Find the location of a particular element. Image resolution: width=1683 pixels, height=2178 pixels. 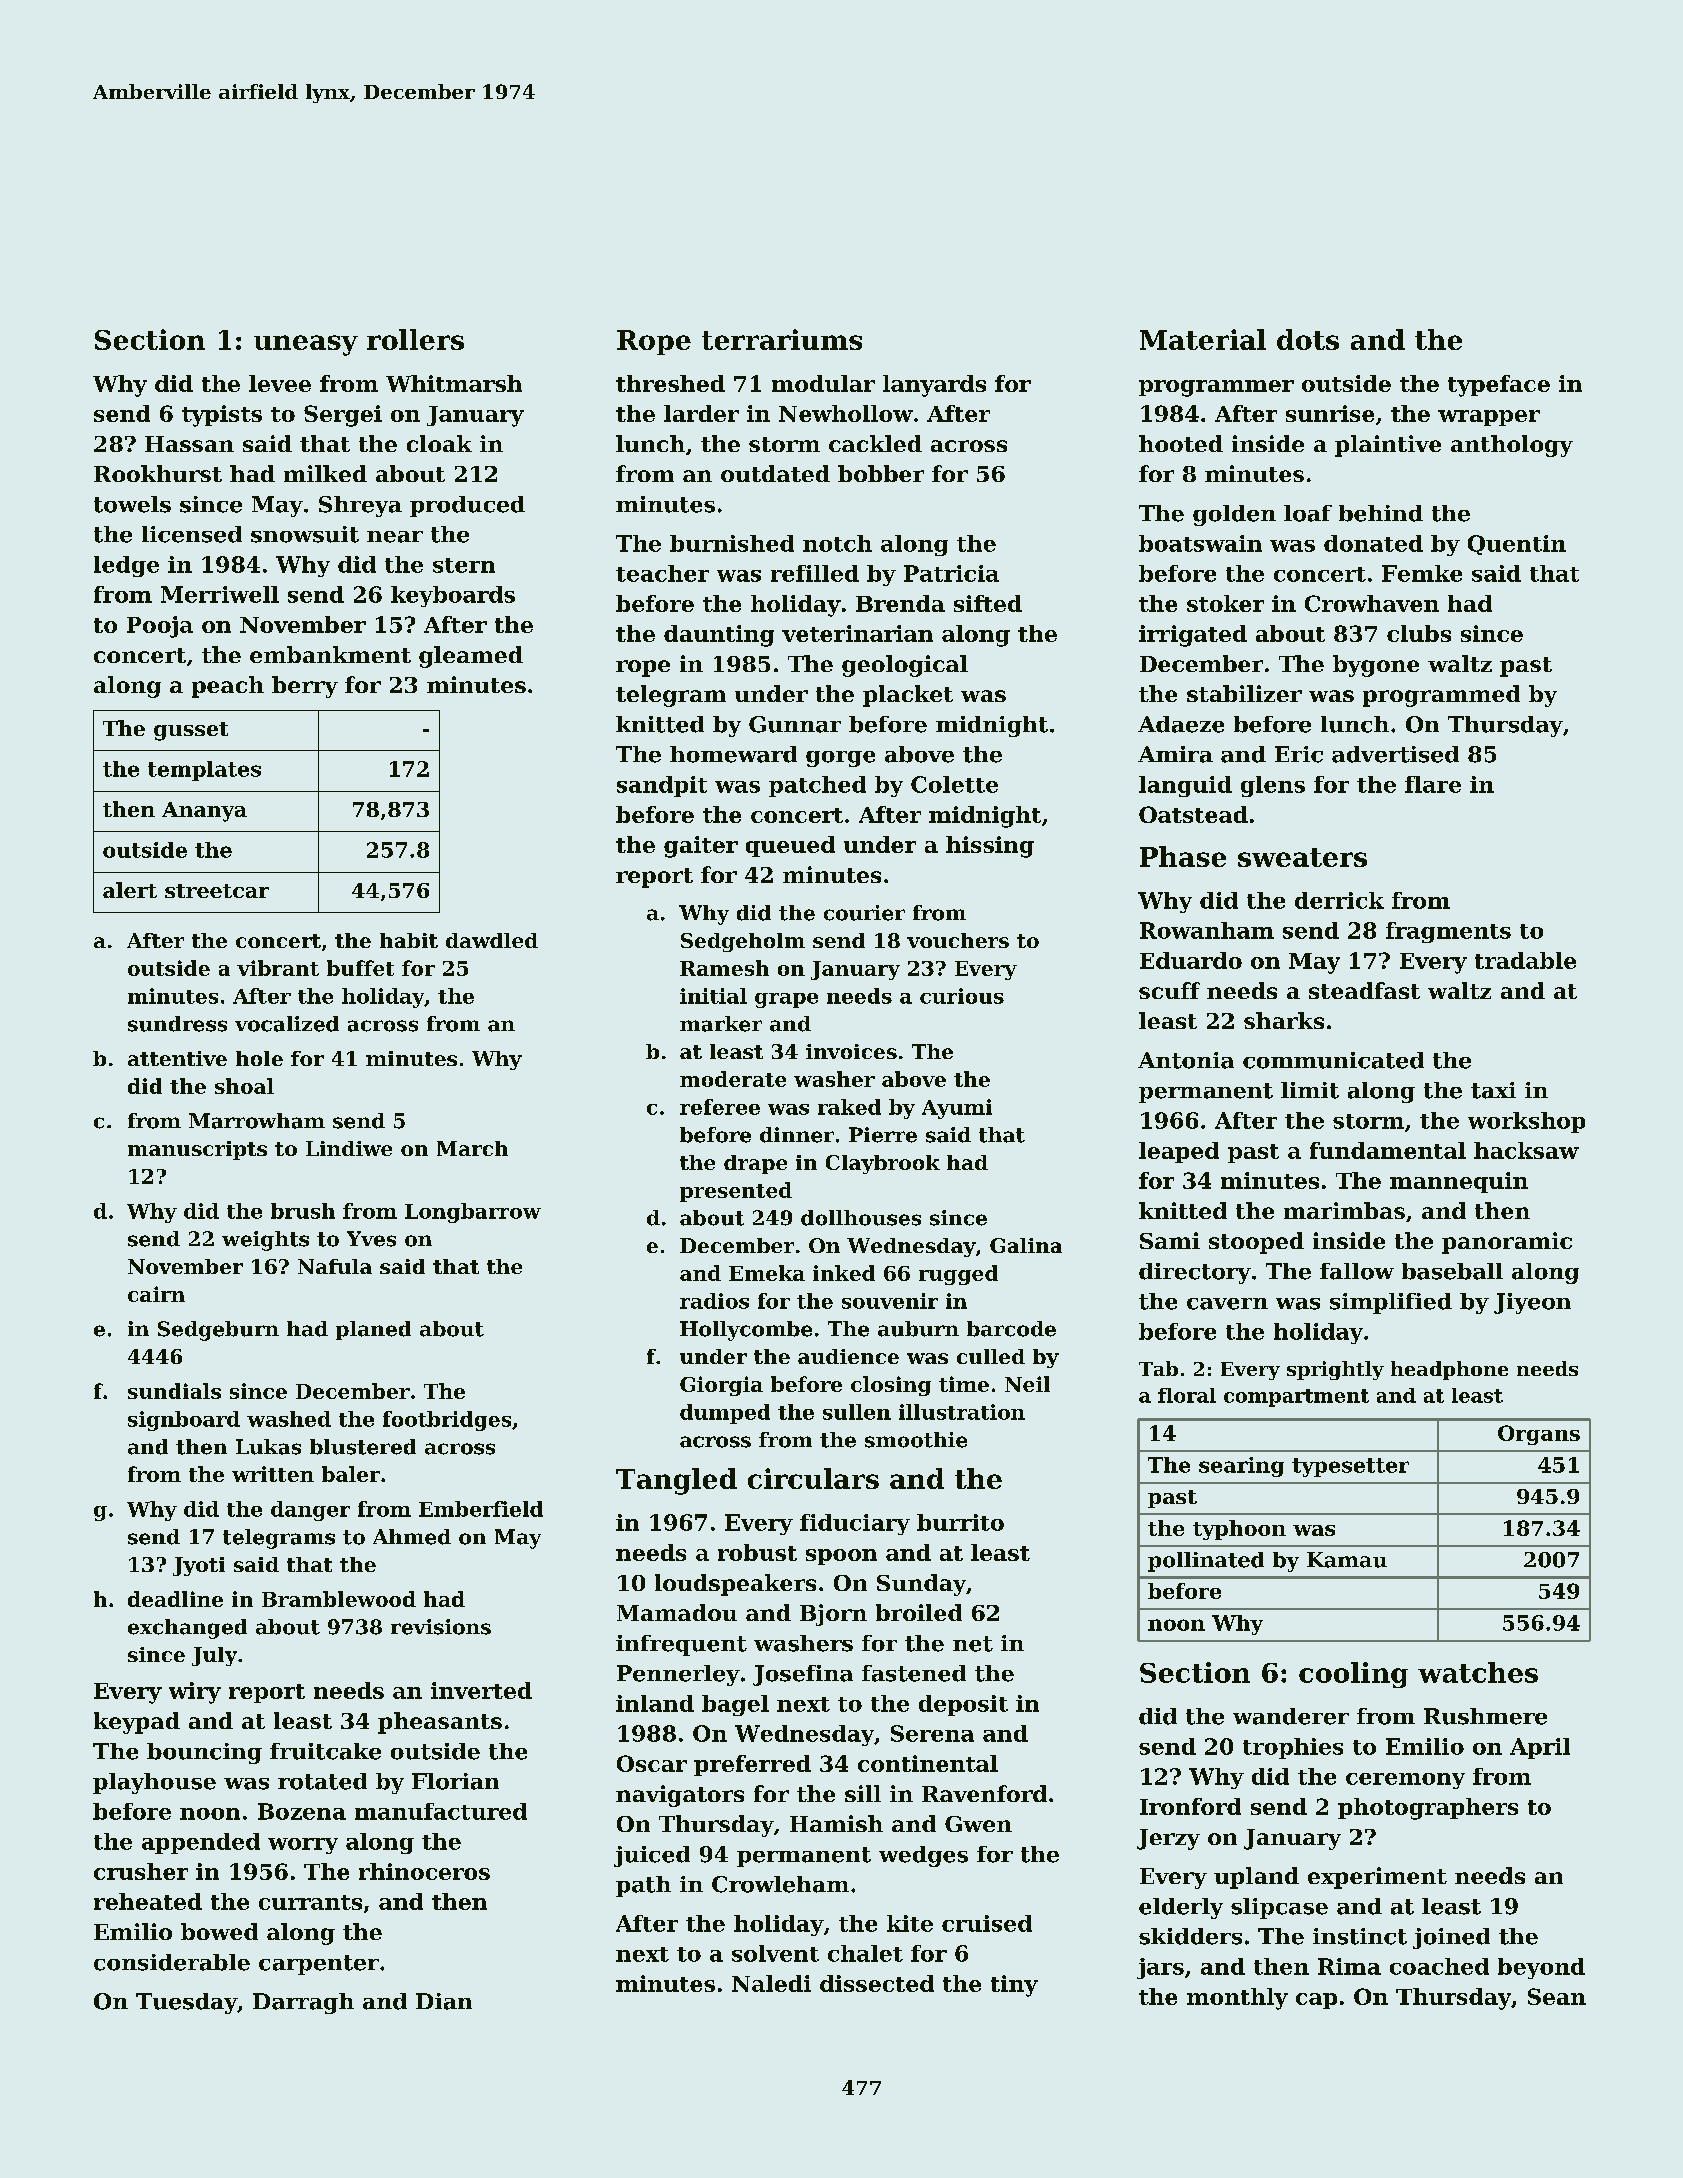

tiny is located at coordinates (1014, 1986).
